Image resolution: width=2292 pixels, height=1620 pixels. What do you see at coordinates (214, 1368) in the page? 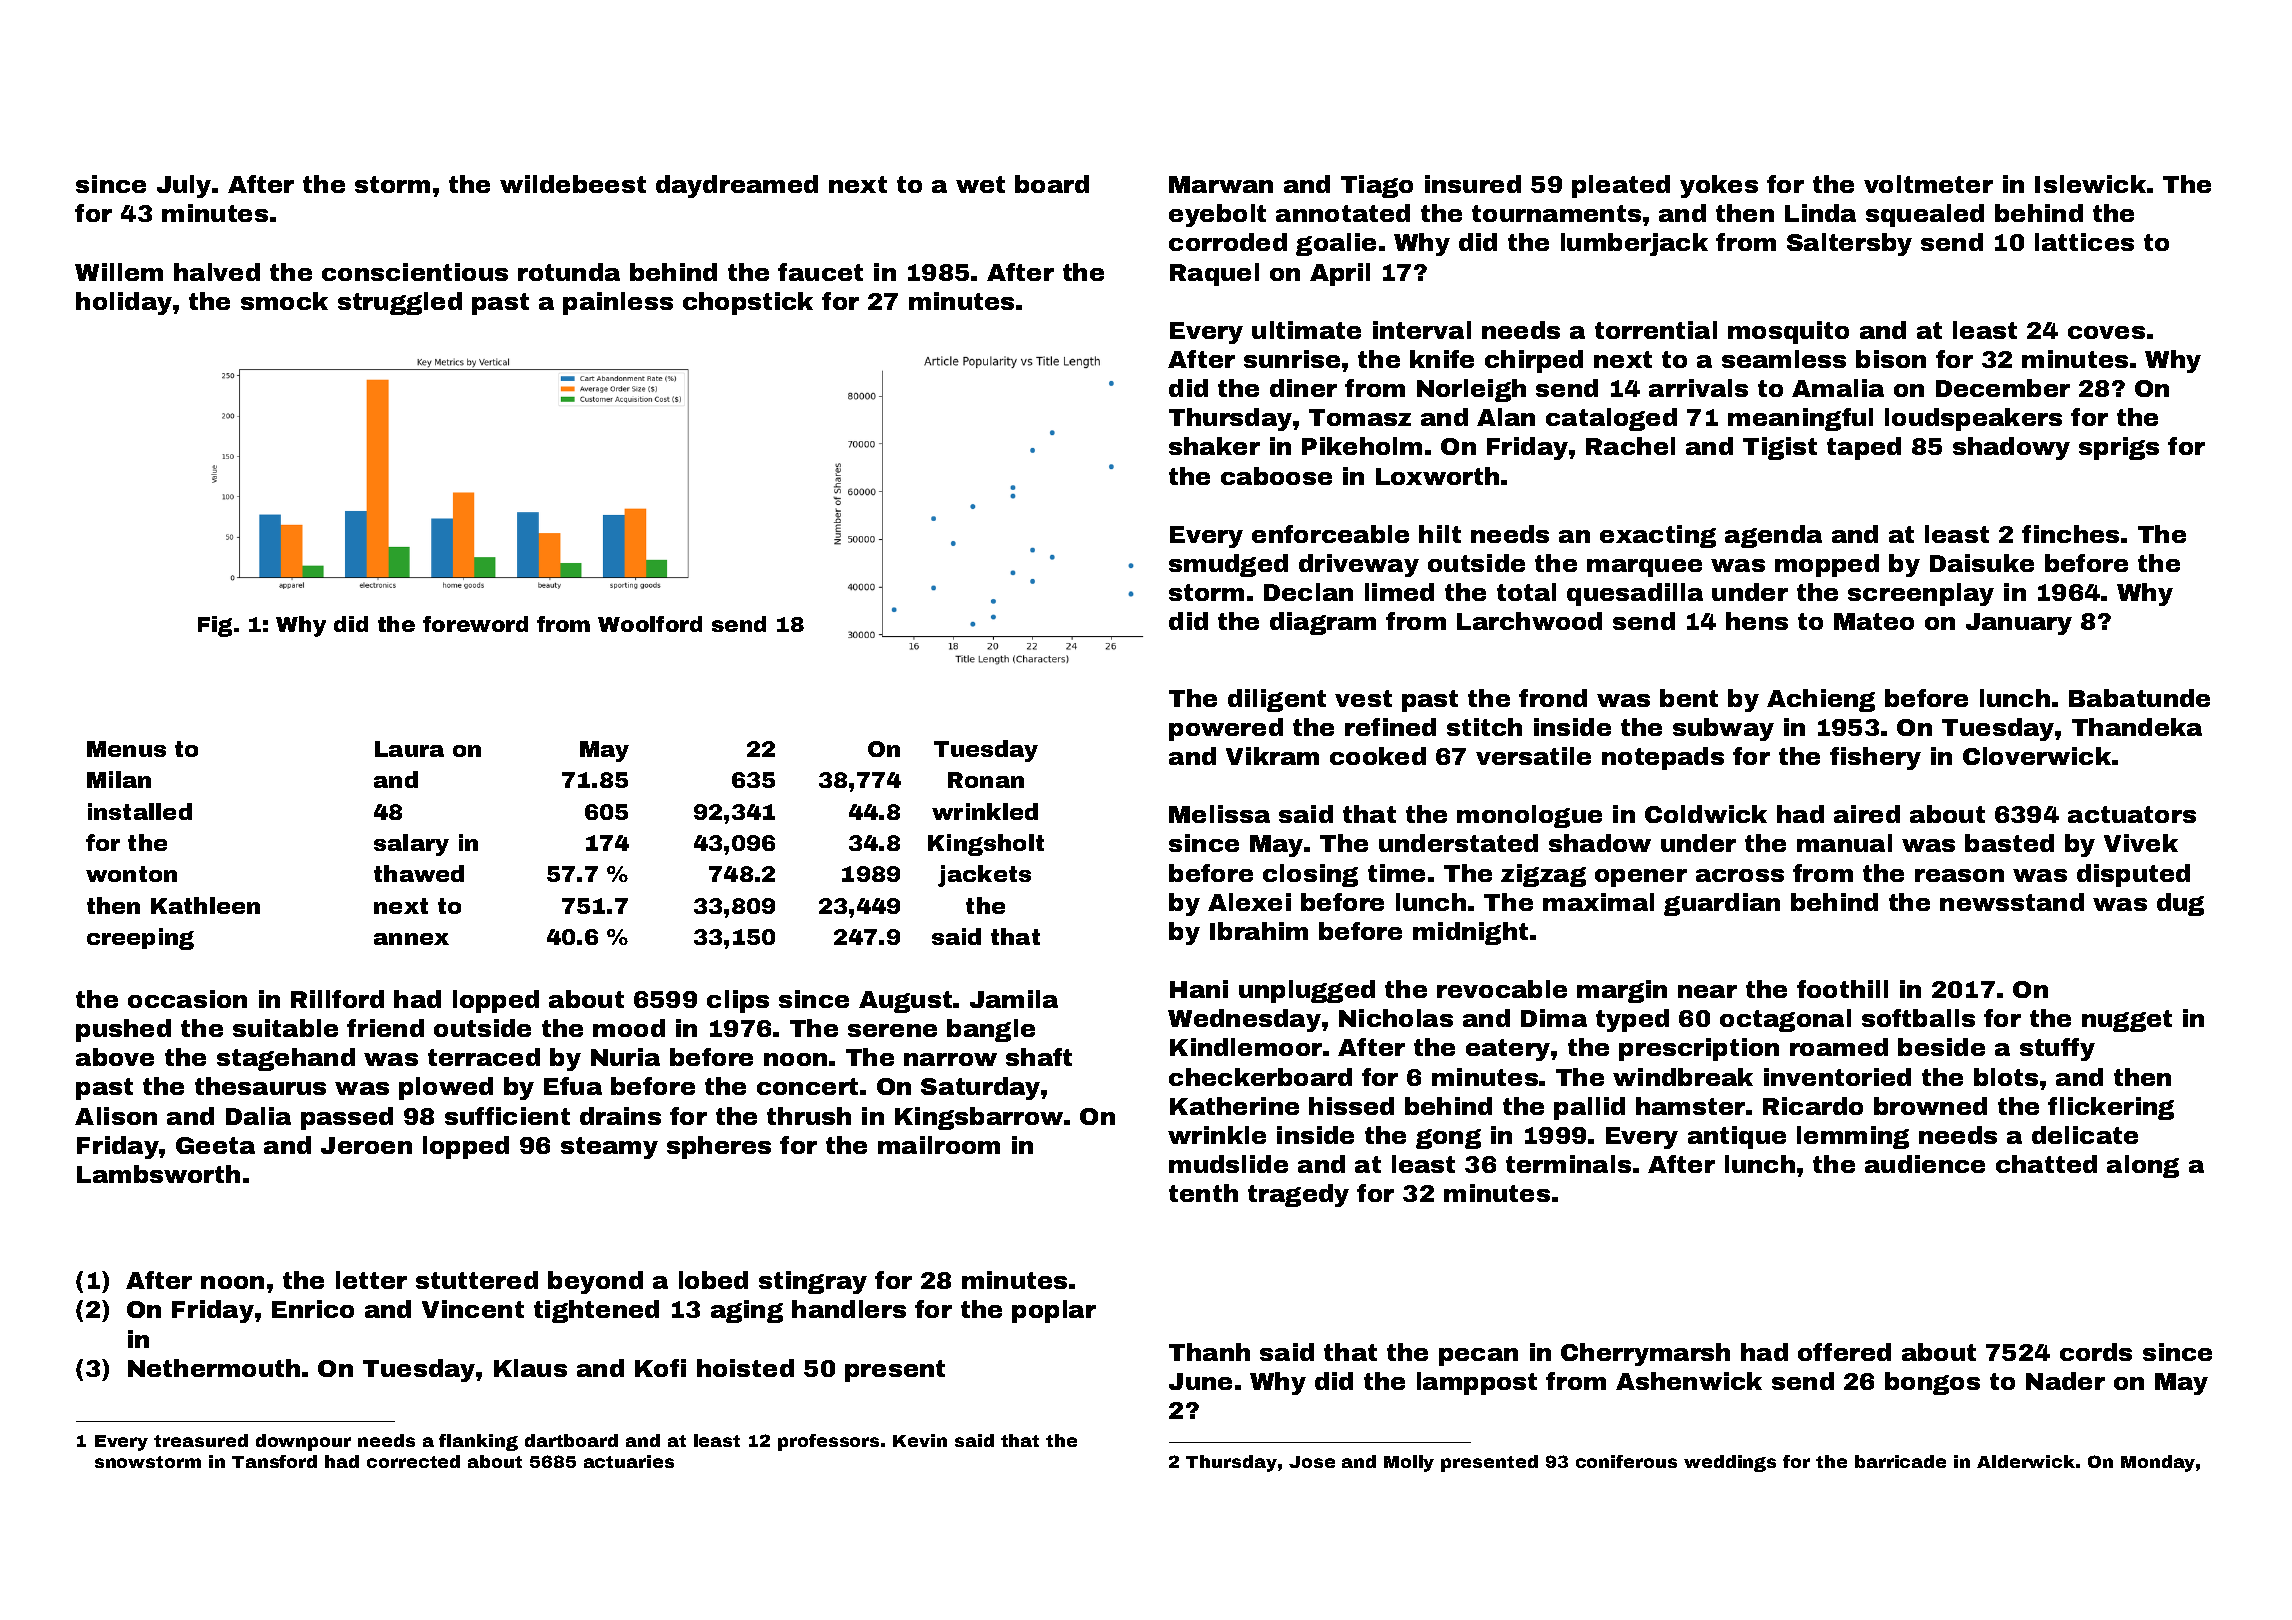
I see `Nethermouth` at bounding box center [214, 1368].
